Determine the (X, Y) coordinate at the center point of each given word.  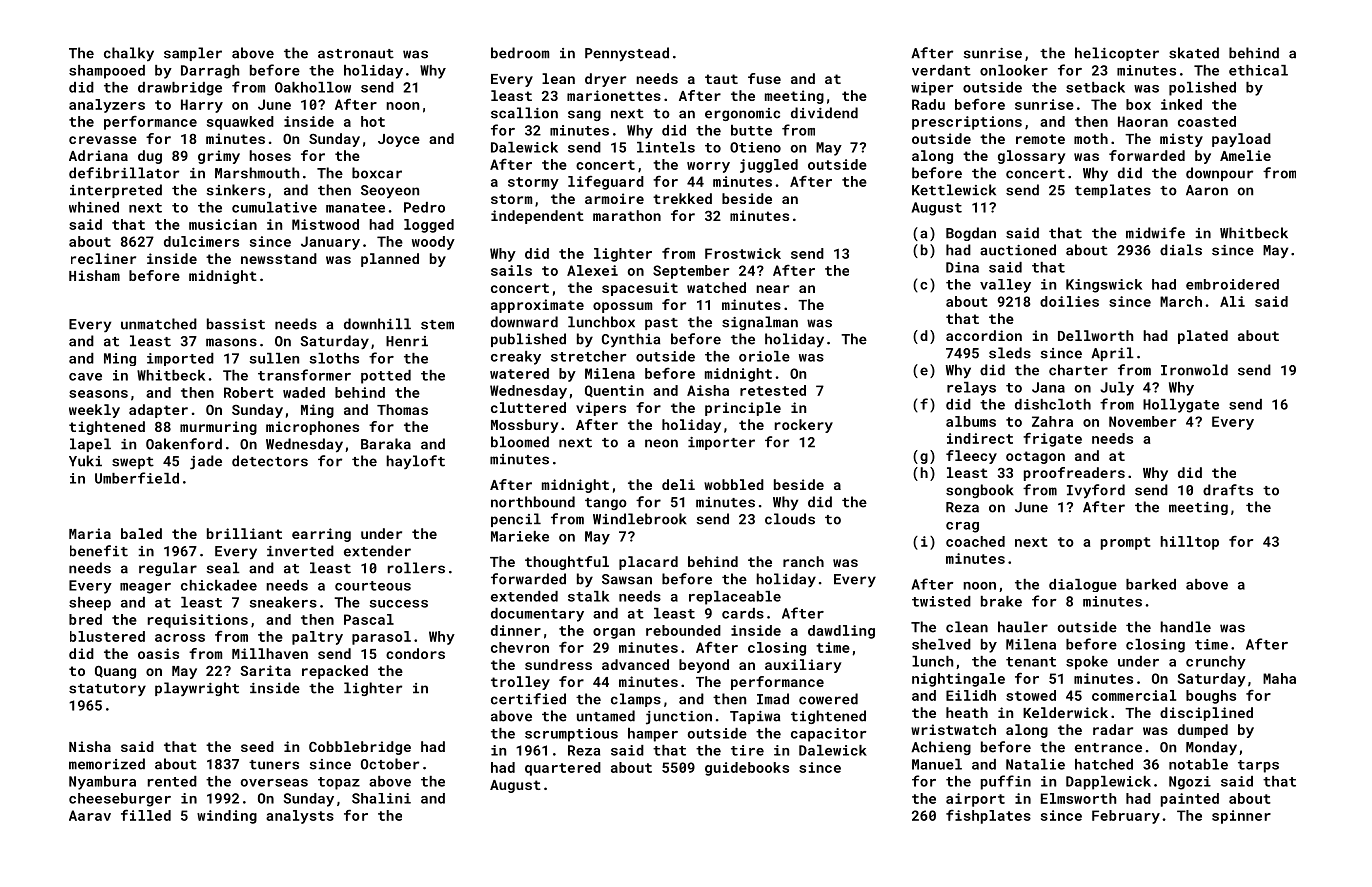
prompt (1126, 543)
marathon (627, 215)
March (1181, 301)
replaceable (735, 598)
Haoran (1143, 121)
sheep (90, 604)
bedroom (520, 53)
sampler (193, 54)
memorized (107, 764)
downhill (377, 324)
